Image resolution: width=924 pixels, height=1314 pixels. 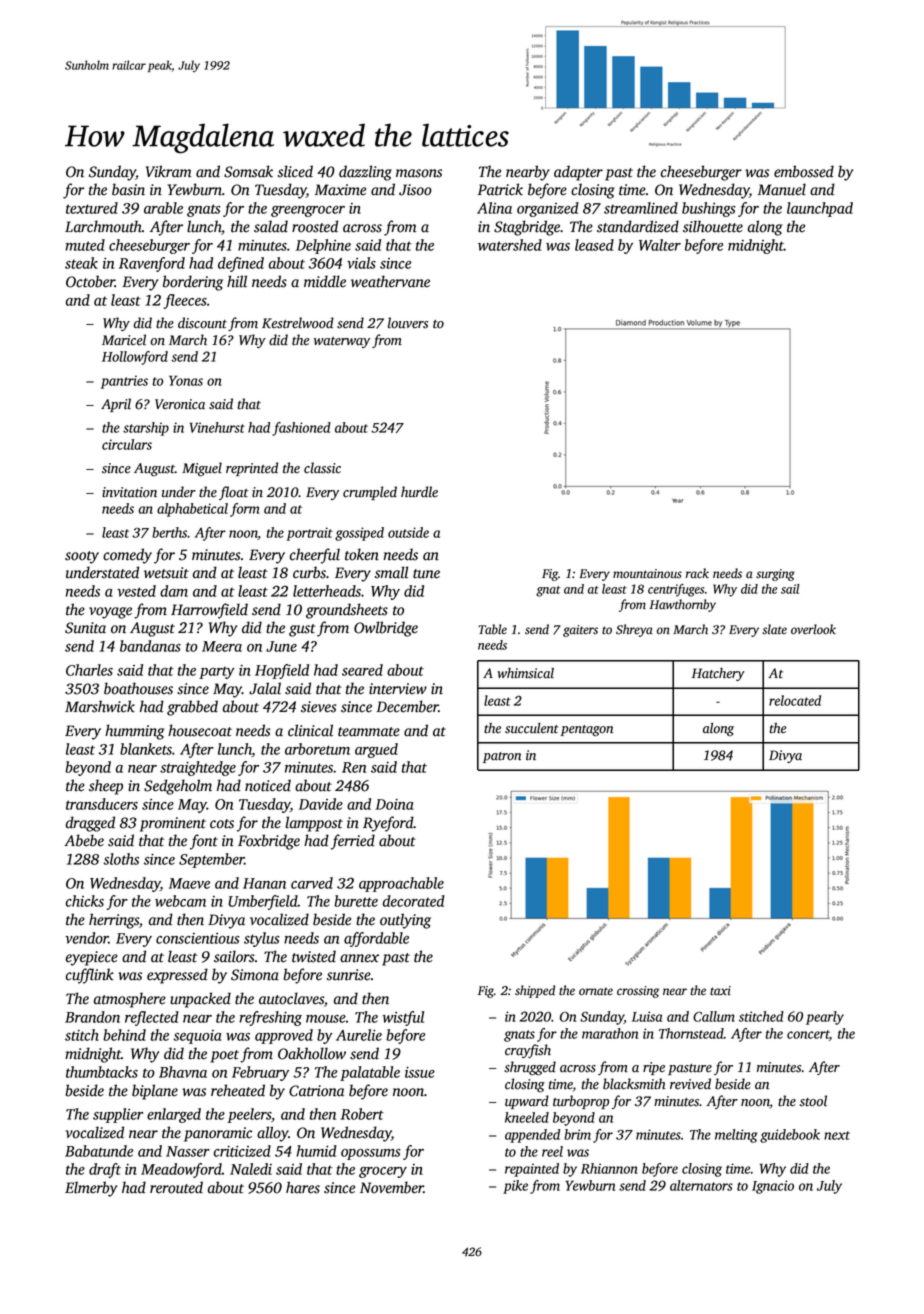 What do you see at coordinates (414, 901) in the screenshot?
I see `decorated` at bounding box center [414, 901].
